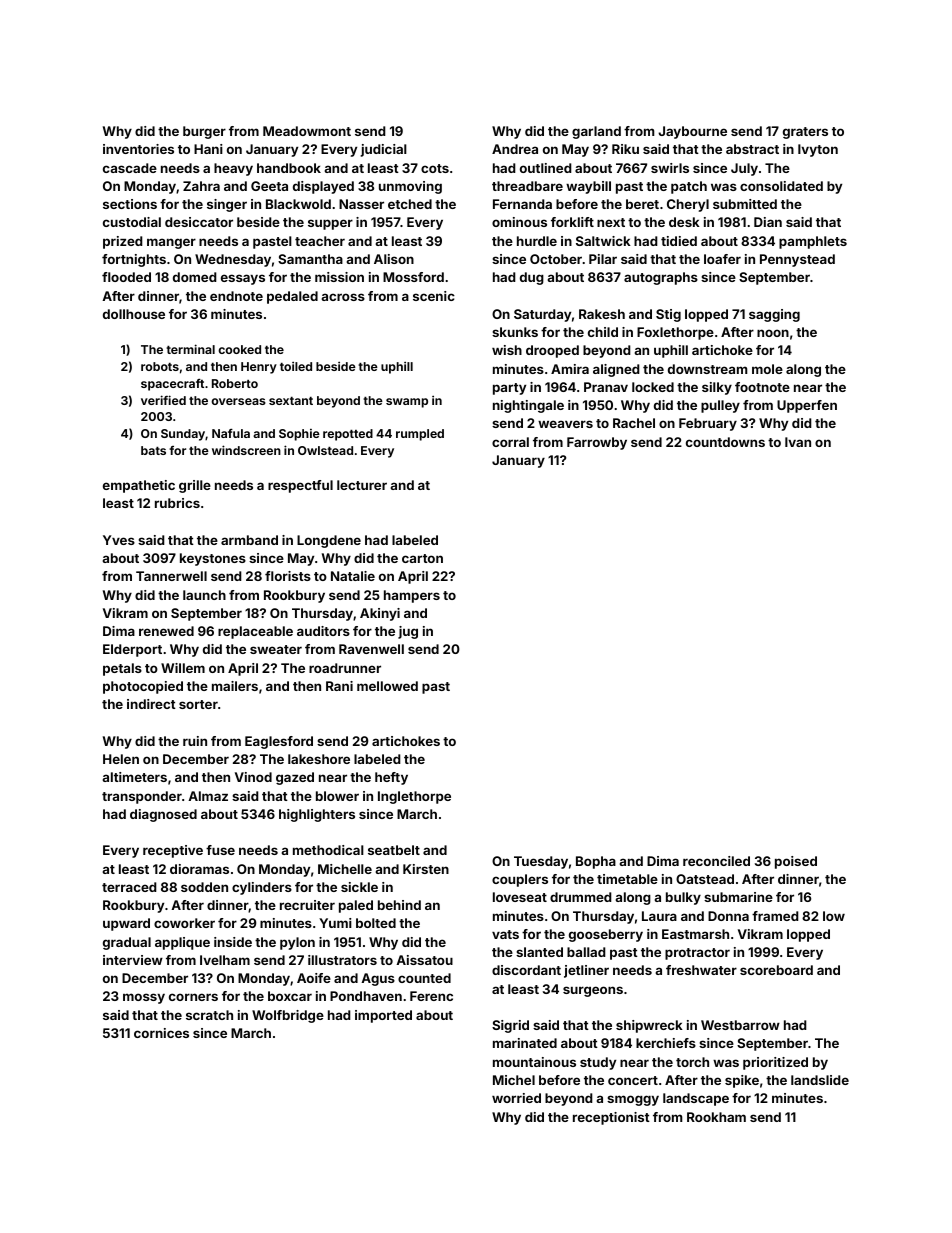 This image has height=1233, width=952. What do you see at coordinates (716, 861) in the image?
I see `reconciled` at bounding box center [716, 861].
